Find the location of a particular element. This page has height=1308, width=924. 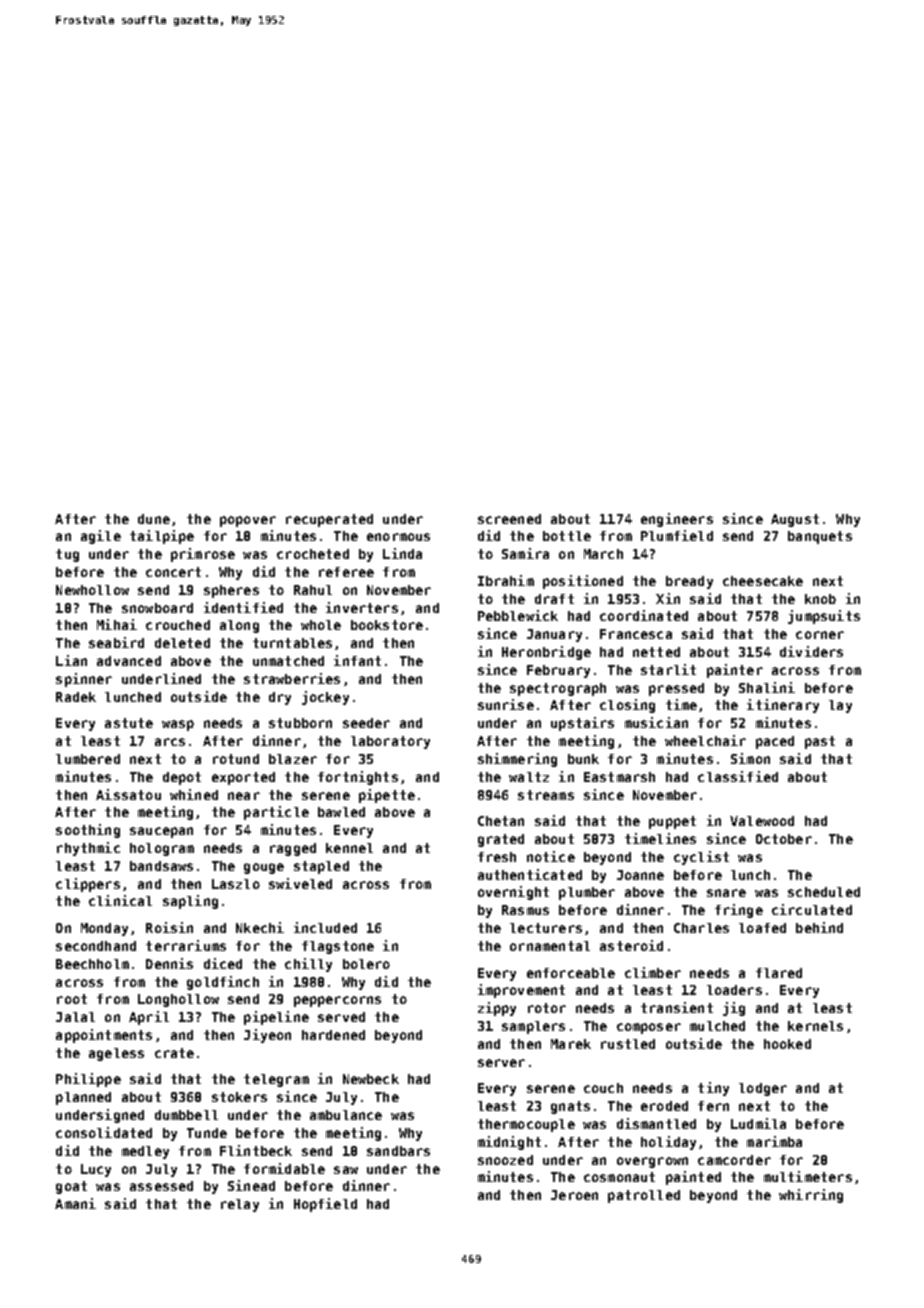

planned is located at coordinates (83, 1098).
